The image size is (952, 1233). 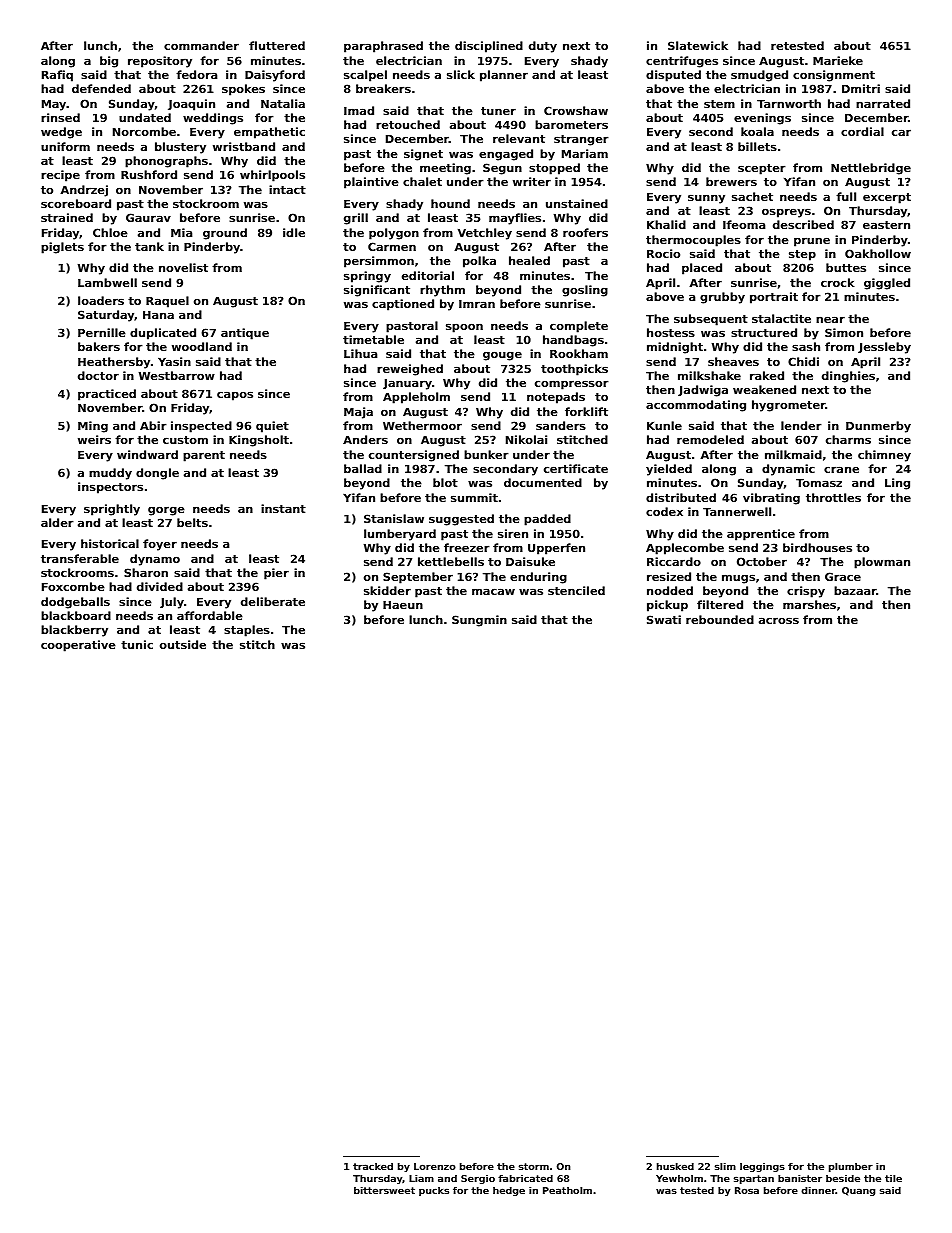 What do you see at coordinates (403, 605) in the screenshot?
I see `Haeun` at bounding box center [403, 605].
